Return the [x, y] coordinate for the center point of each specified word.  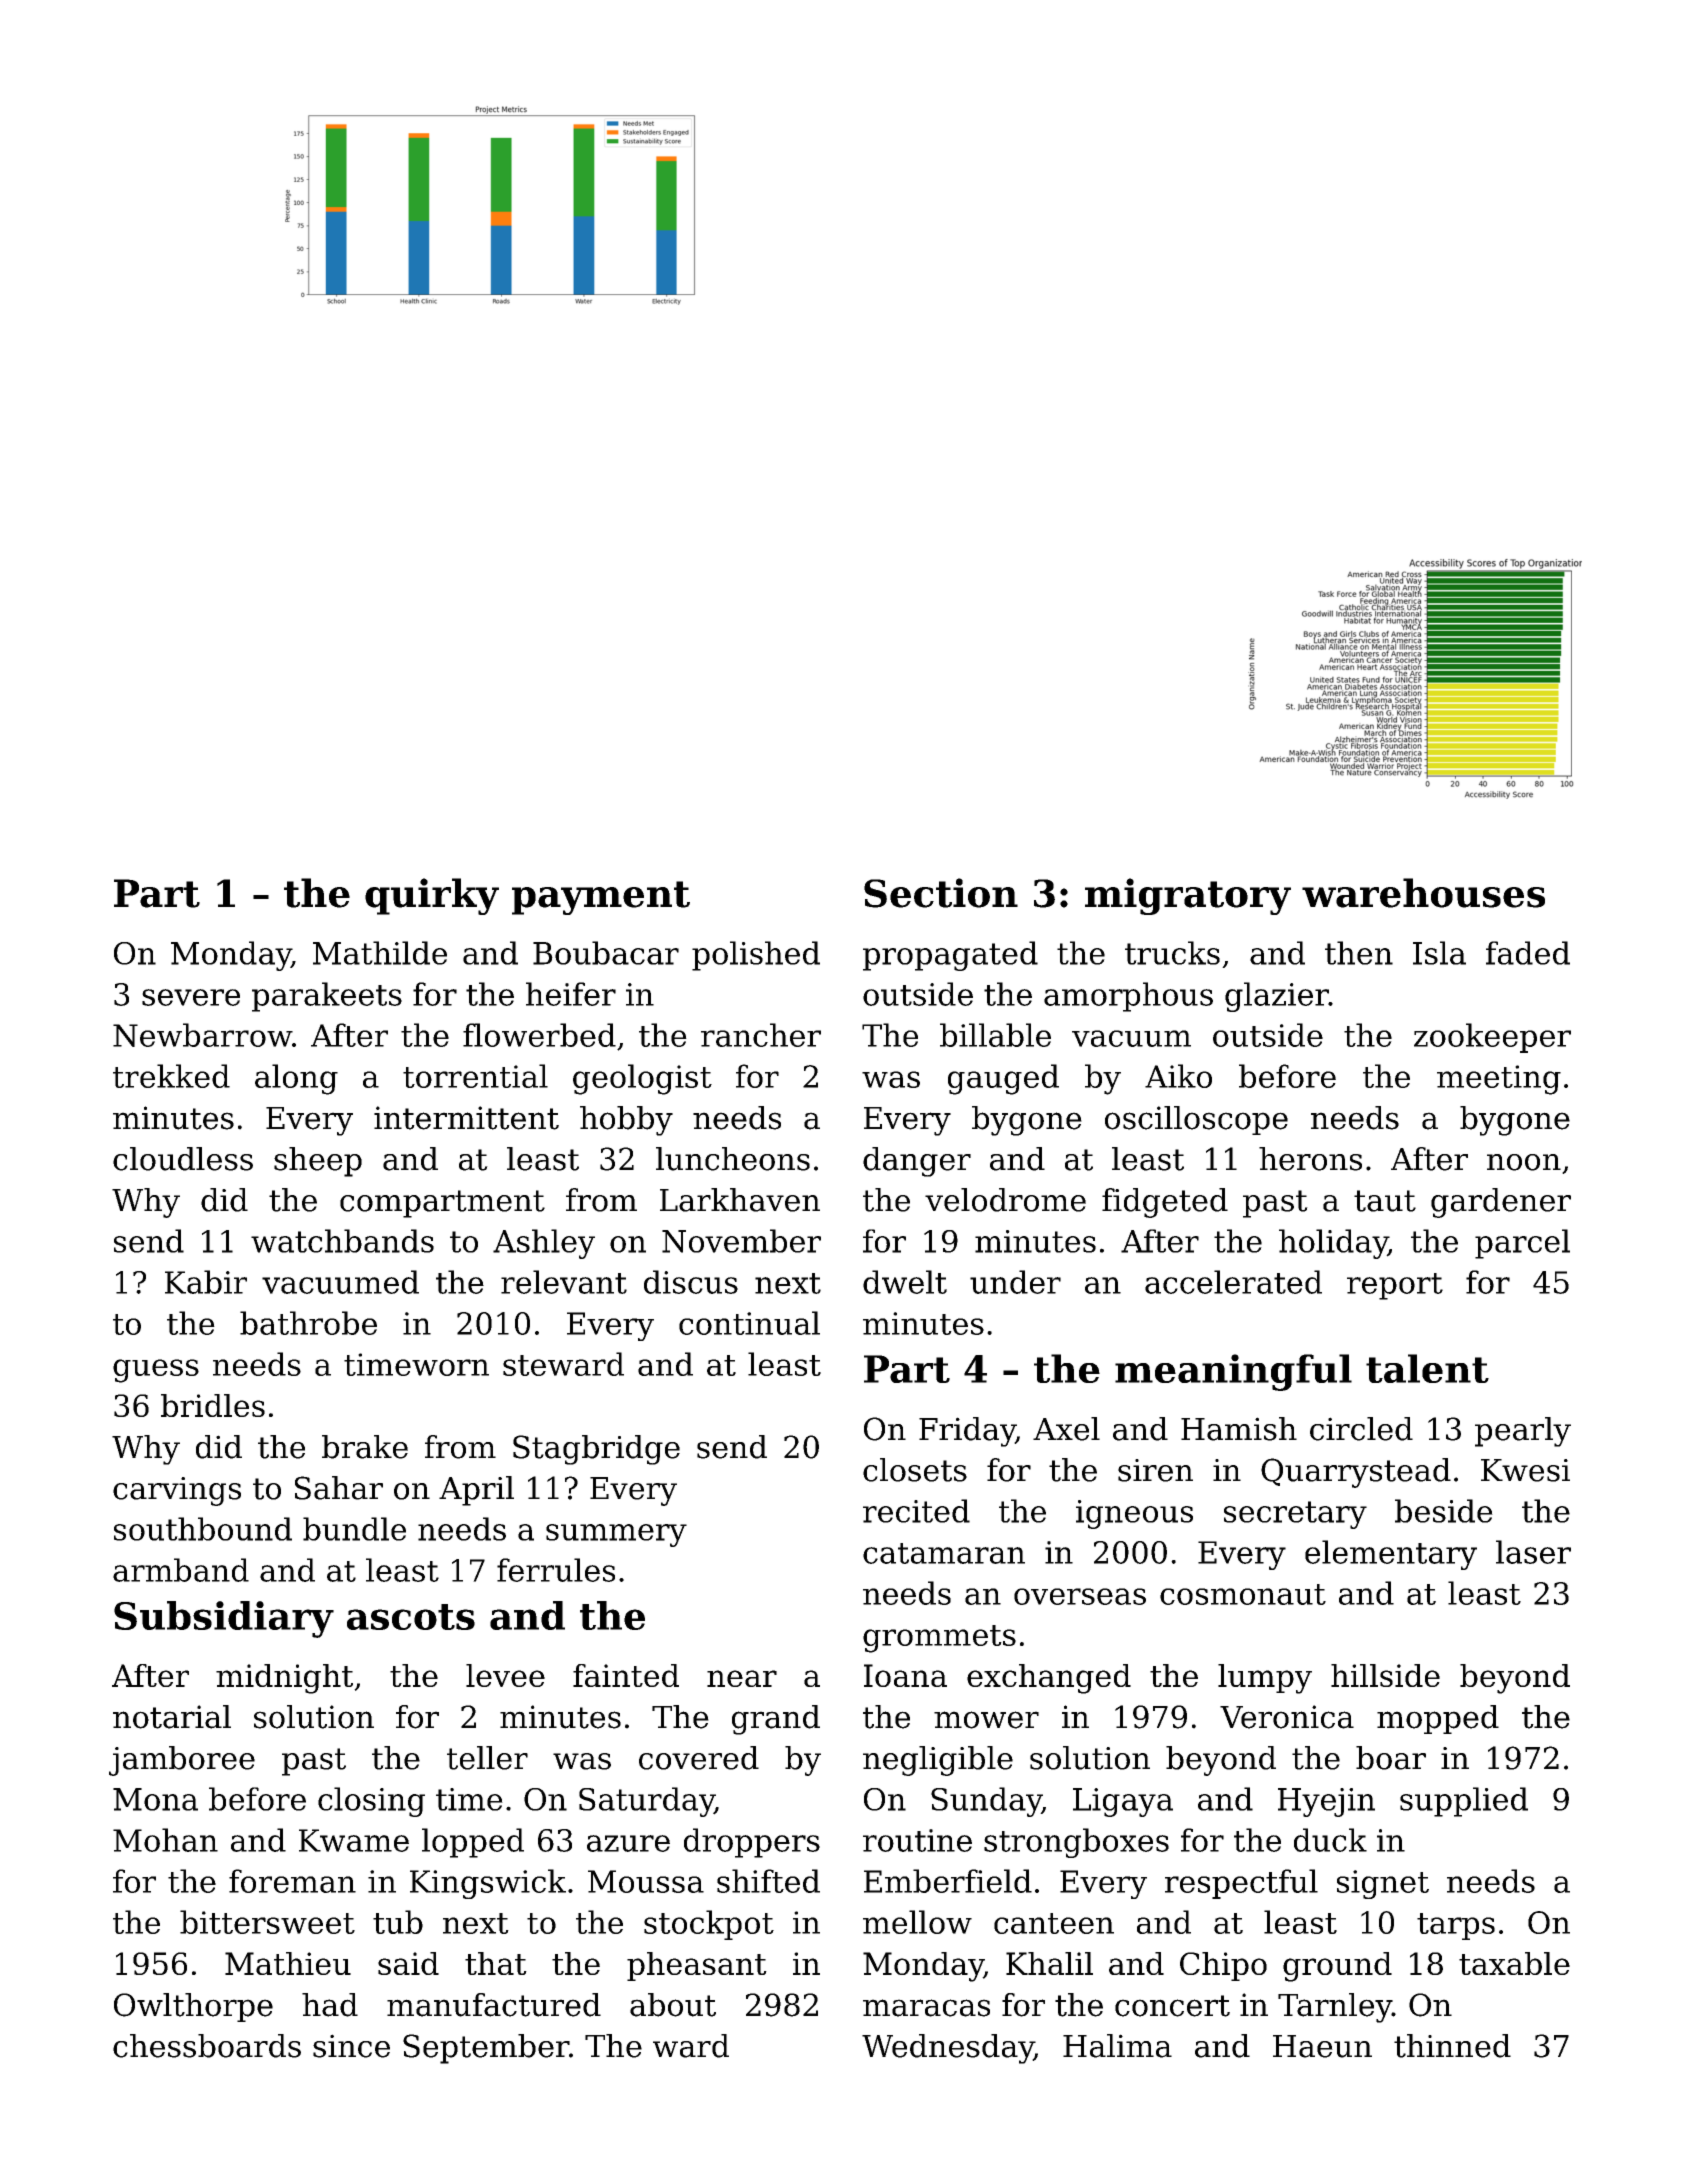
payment [601, 898]
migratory [1188, 896]
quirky [432, 896]
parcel [1522, 1244]
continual [749, 1323]
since [351, 2046]
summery [616, 1535]
